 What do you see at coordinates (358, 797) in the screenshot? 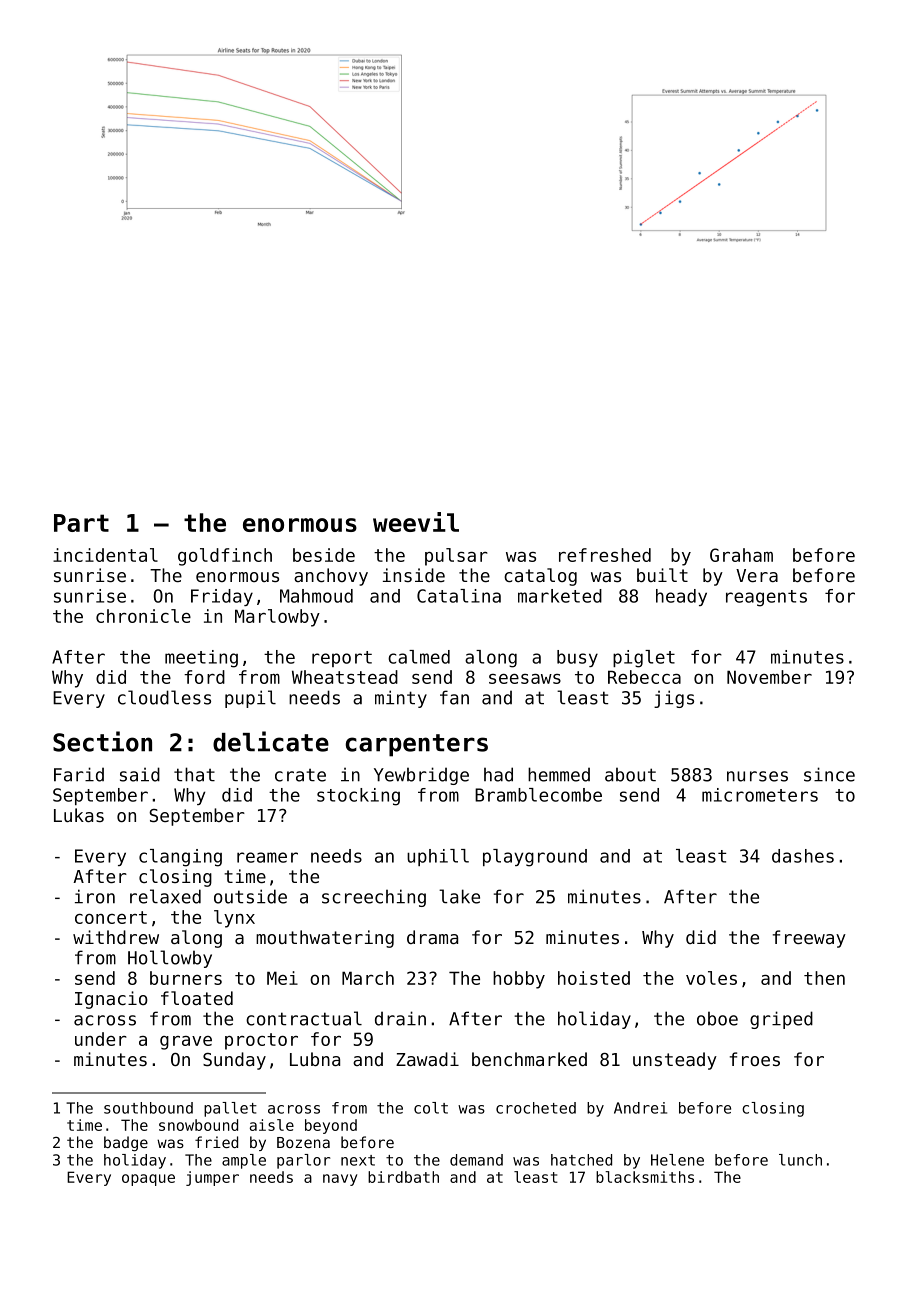
I see `stocking` at bounding box center [358, 797].
